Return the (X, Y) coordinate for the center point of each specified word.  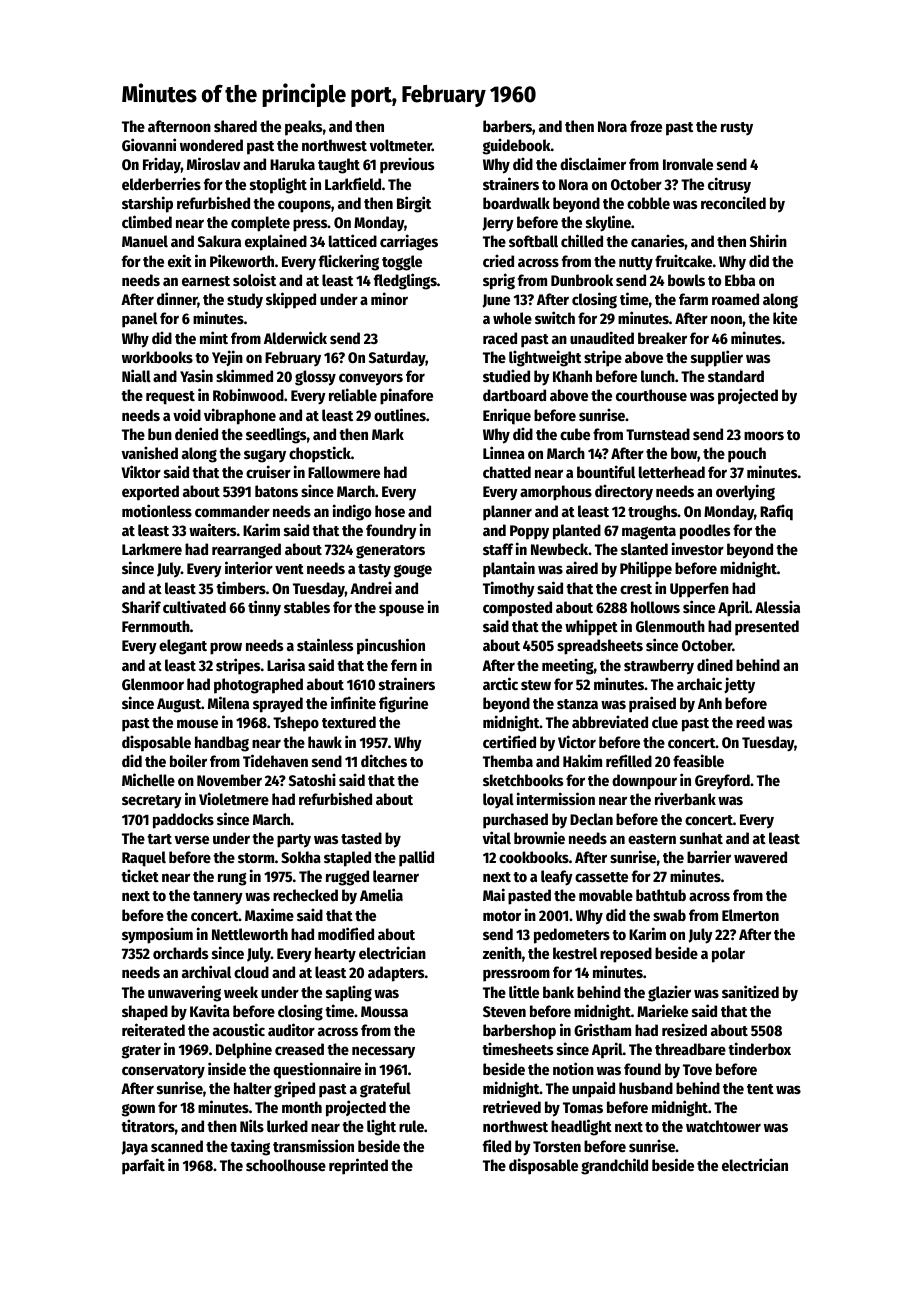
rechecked (305, 895)
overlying (745, 492)
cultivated (194, 606)
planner (507, 513)
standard (736, 376)
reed (750, 722)
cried (498, 260)
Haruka (292, 164)
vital (497, 837)
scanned (177, 1146)
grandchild (614, 1166)
